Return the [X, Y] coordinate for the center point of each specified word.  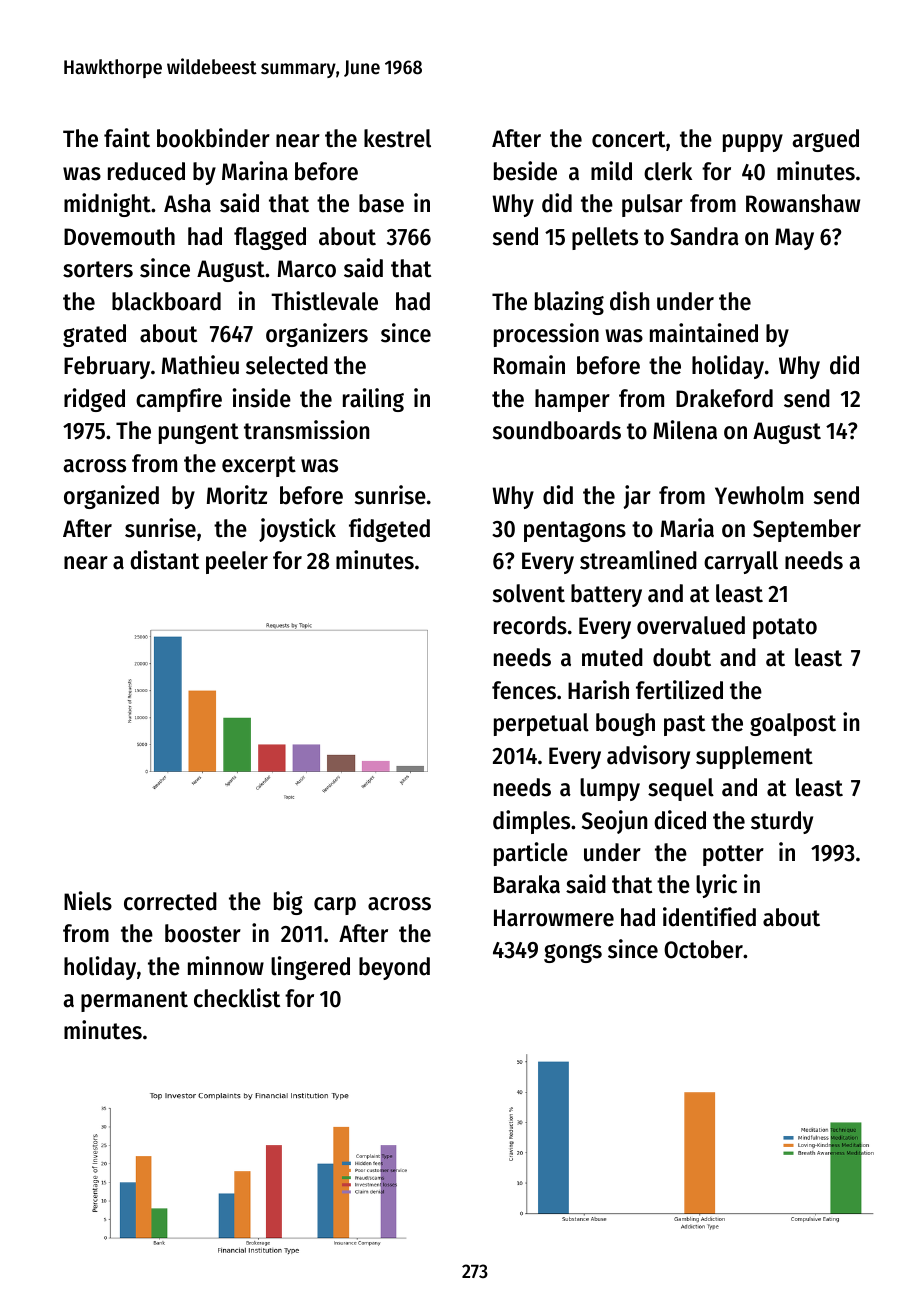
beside [525, 171]
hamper [572, 400]
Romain [529, 365]
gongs [573, 953]
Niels [88, 901]
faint [127, 138]
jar [637, 497]
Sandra [704, 236]
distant [164, 560]
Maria [687, 528]
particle [531, 854]
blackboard [166, 301]
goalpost [793, 724]
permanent [134, 1001]
